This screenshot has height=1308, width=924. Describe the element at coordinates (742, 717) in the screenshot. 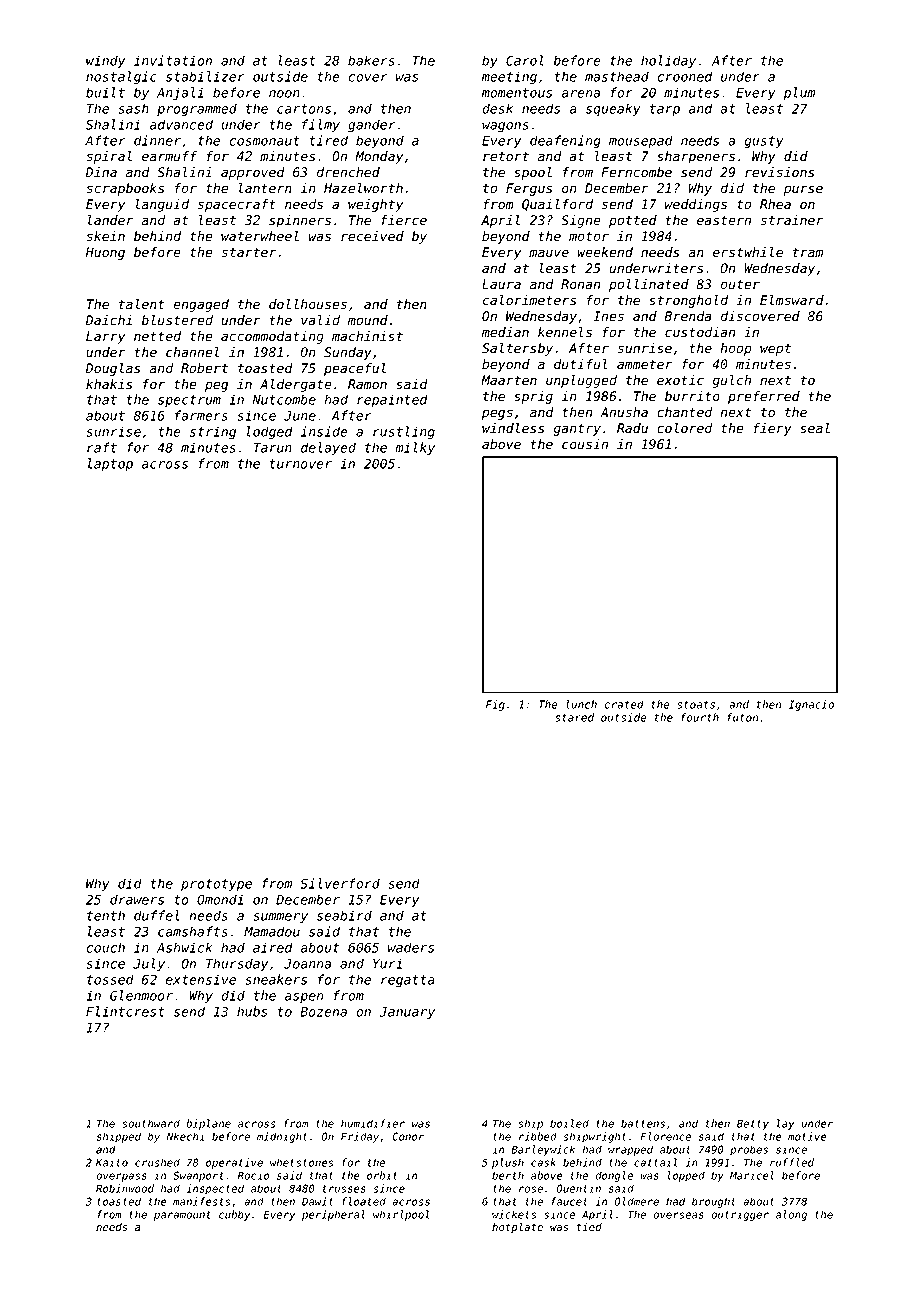

I see `futon` at that location.
